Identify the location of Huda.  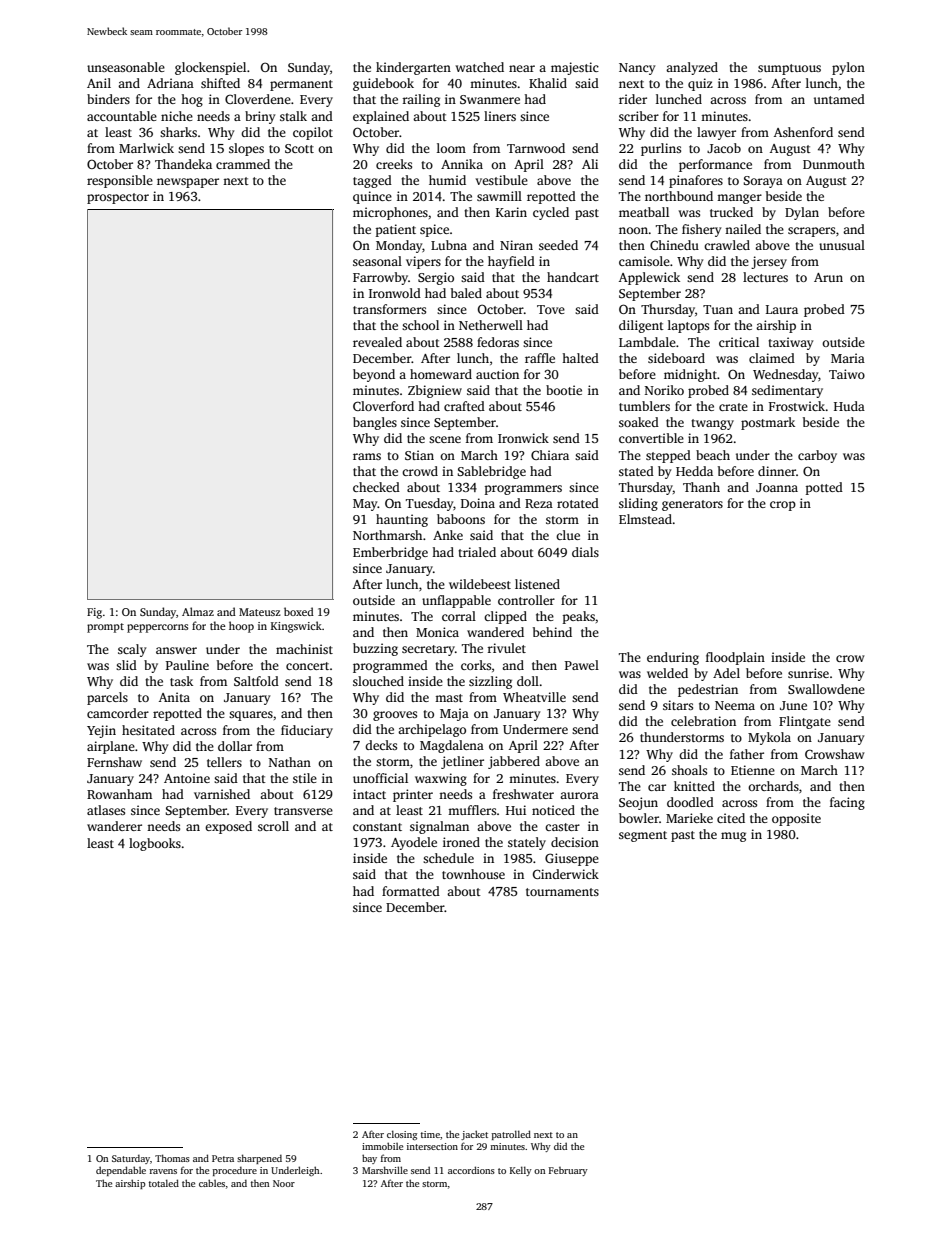
(849, 406).
